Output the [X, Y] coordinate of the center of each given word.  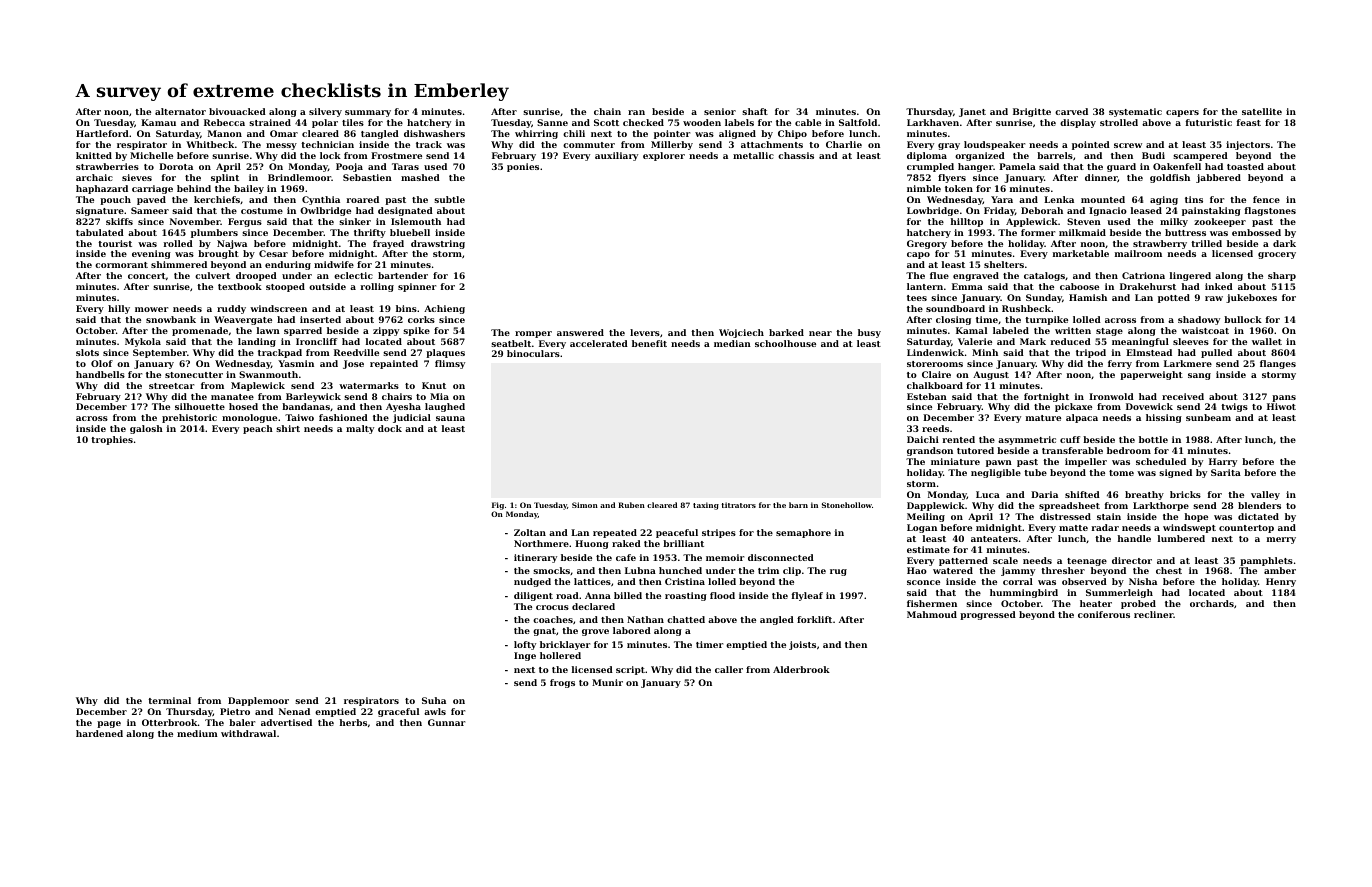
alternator [180, 111]
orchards [1212, 603]
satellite [1262, 111]
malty [360, 429]
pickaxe [1073, 407]
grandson [930, 451]
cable [808, 122]
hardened [99, 733]
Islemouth [416, 221]
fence [1266, 199]
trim [768, 570]
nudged [532, 582]
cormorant [121, 265]
